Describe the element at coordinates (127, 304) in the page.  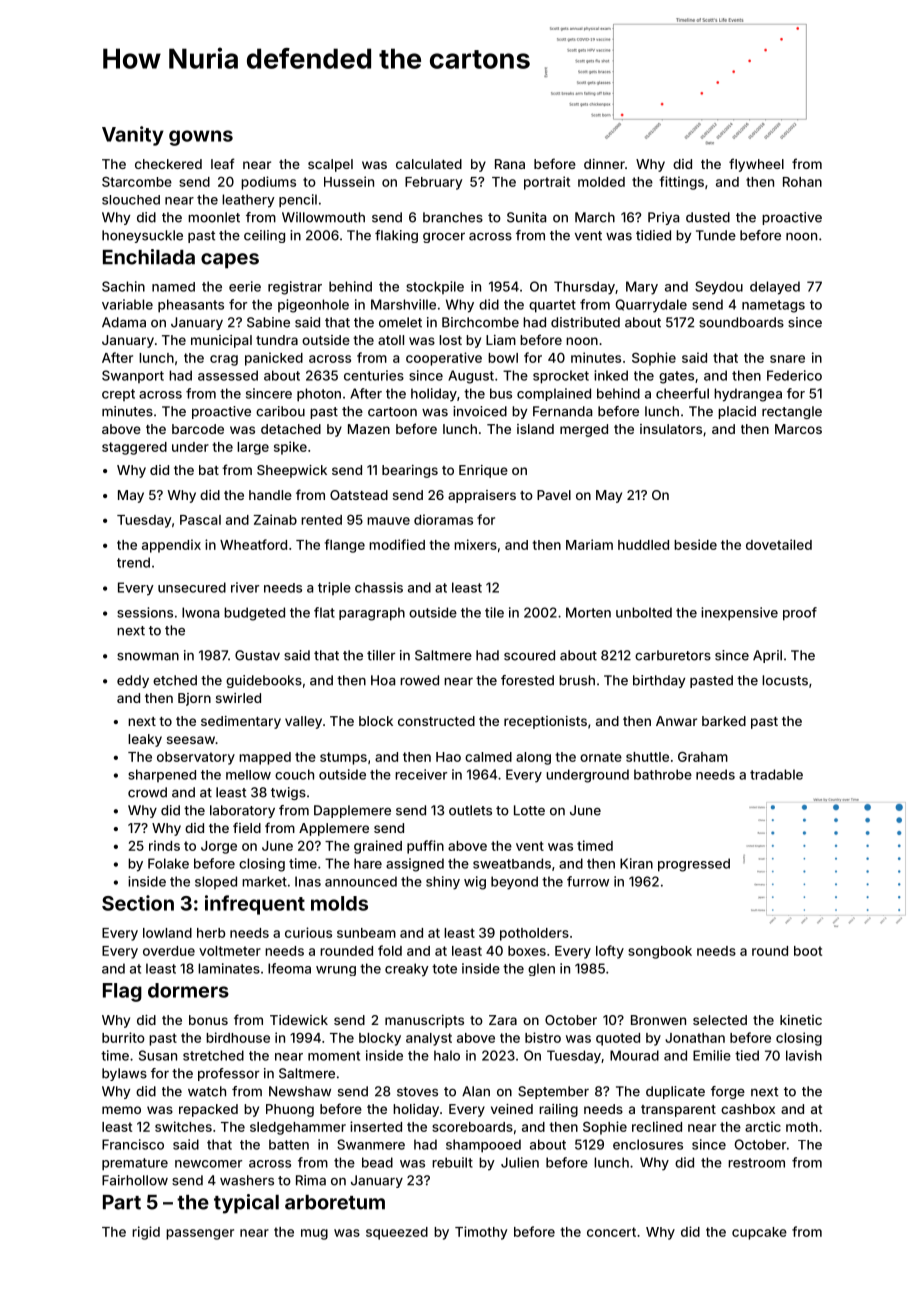
I see `variable` at that location.
